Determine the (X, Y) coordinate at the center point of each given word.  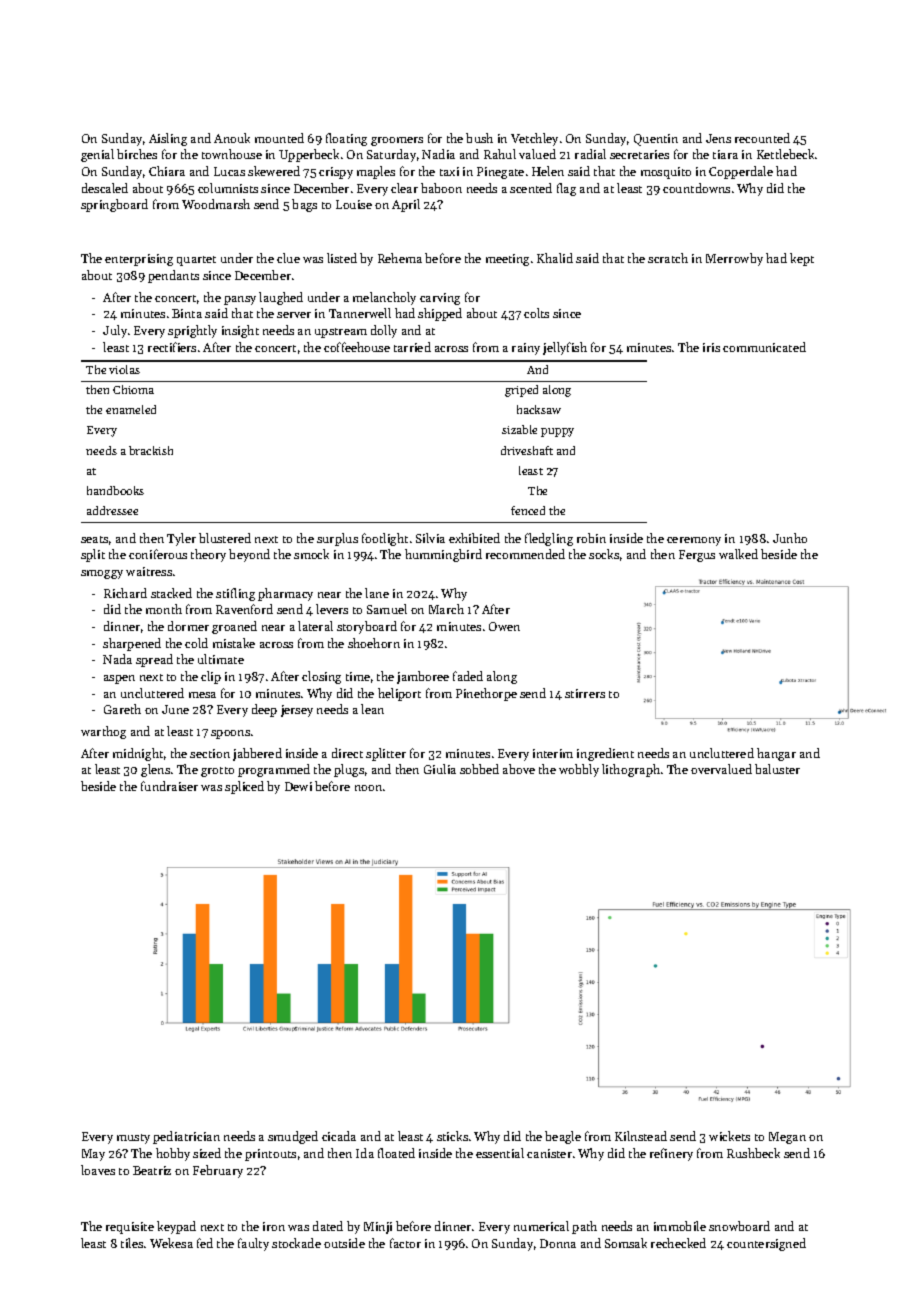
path (584, 1227)
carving (440, 299)
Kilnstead (641, 1136)
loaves (98, 1170)
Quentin (656, 140)
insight (240, 331)
